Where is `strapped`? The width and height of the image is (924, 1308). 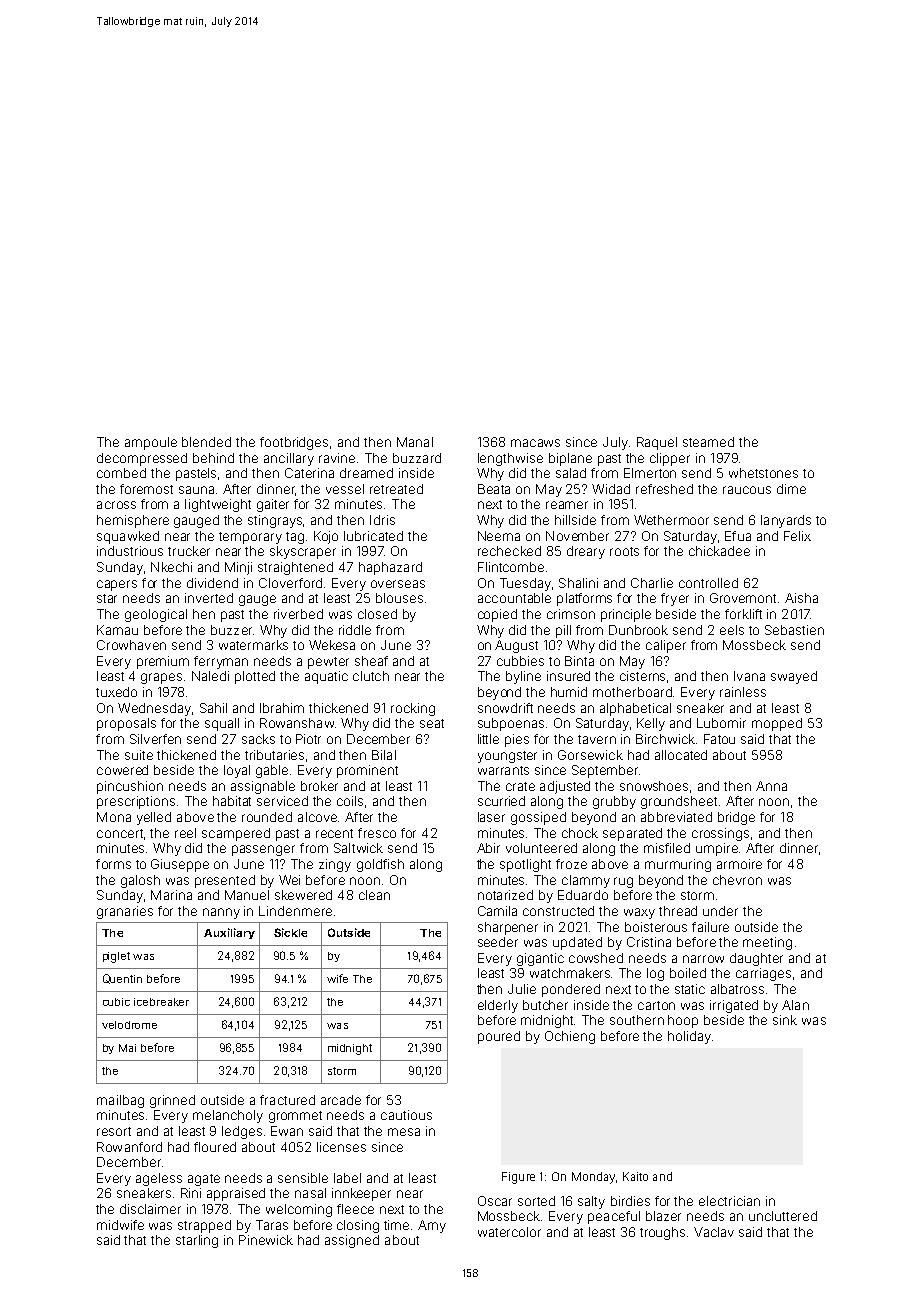 strapped is located at coordinates (204, 1226).
